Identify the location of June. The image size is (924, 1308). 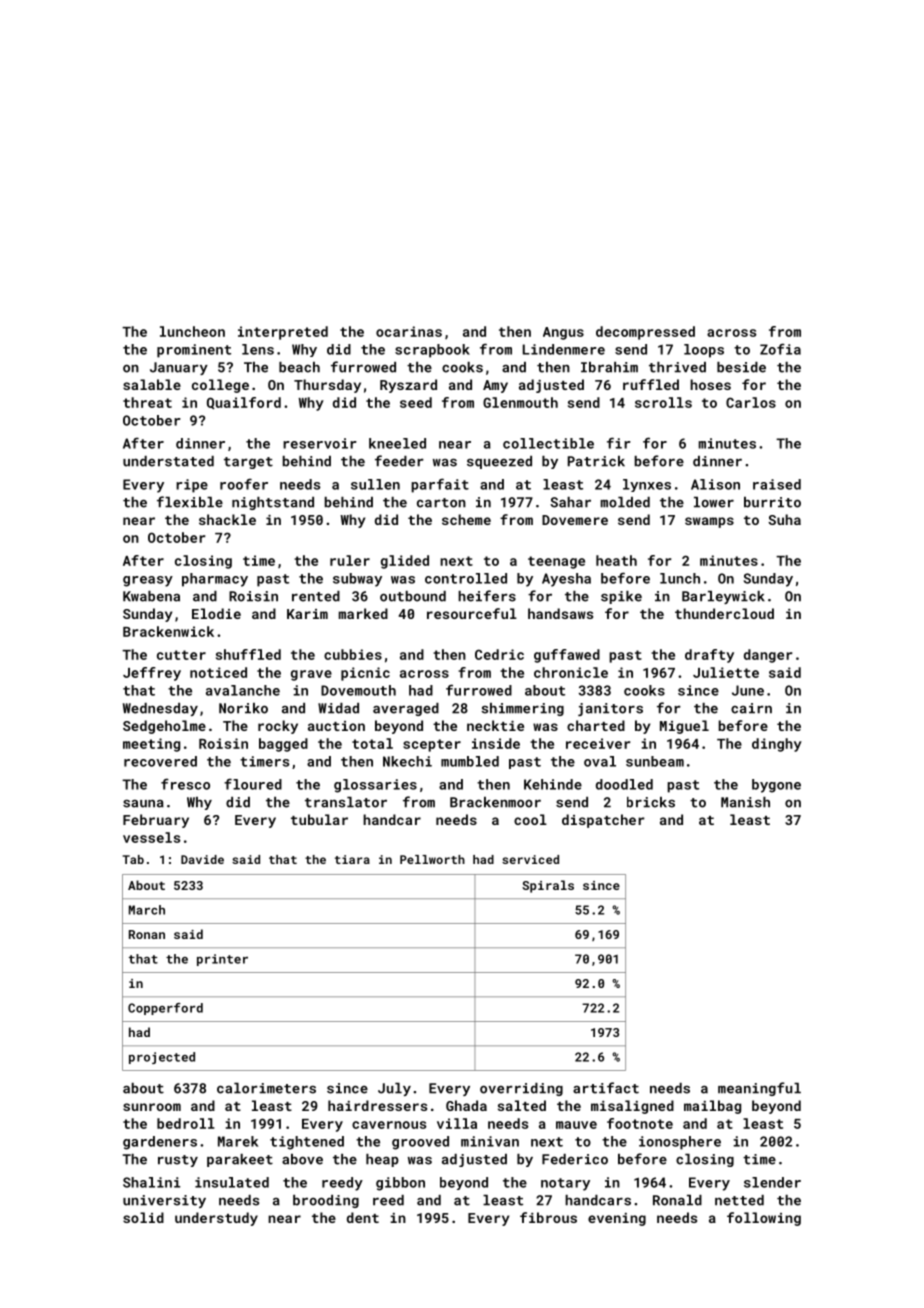
(748, 690).
